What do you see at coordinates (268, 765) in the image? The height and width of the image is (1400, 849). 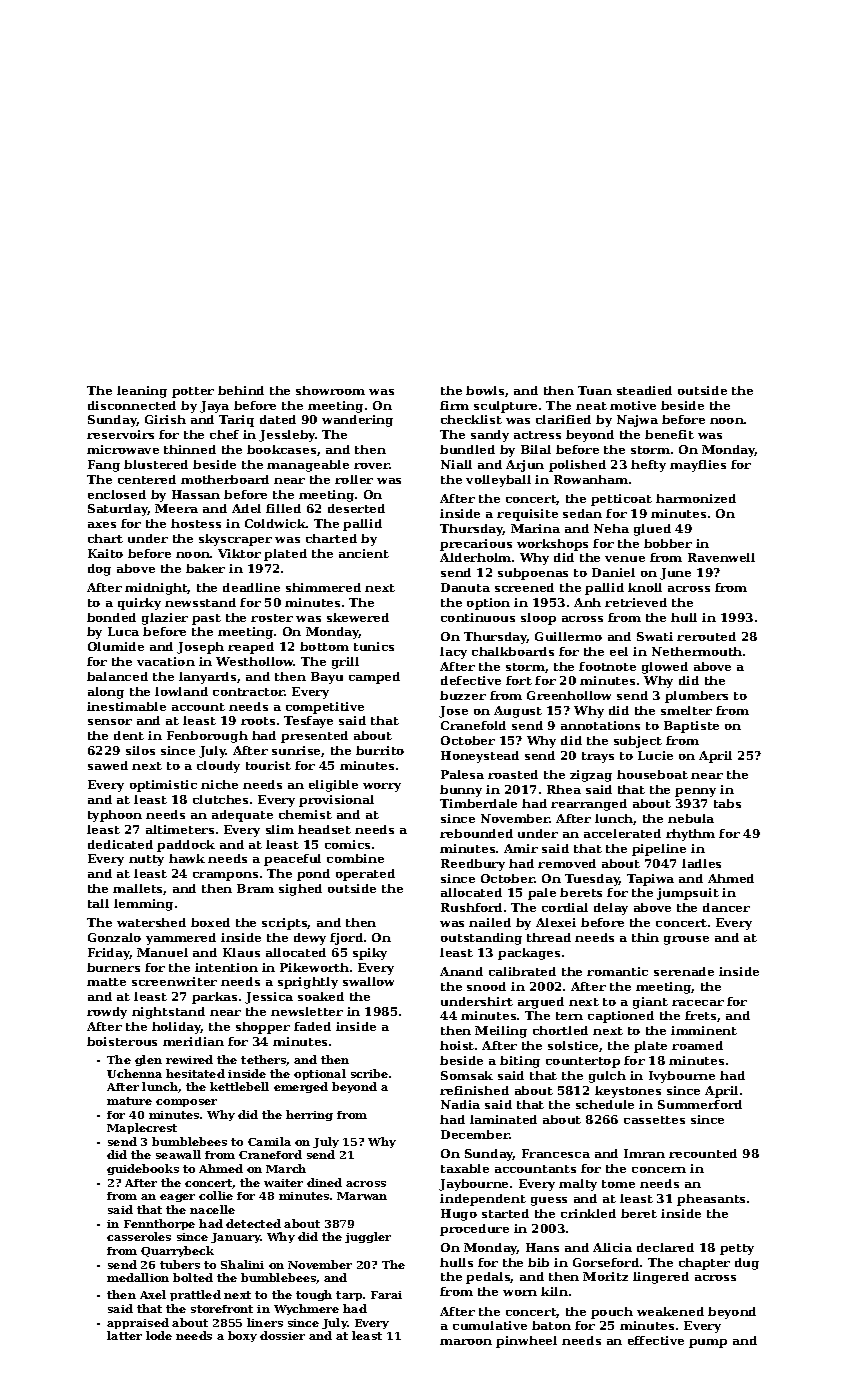 I see `tourist` at bounding box center [268, 765].
